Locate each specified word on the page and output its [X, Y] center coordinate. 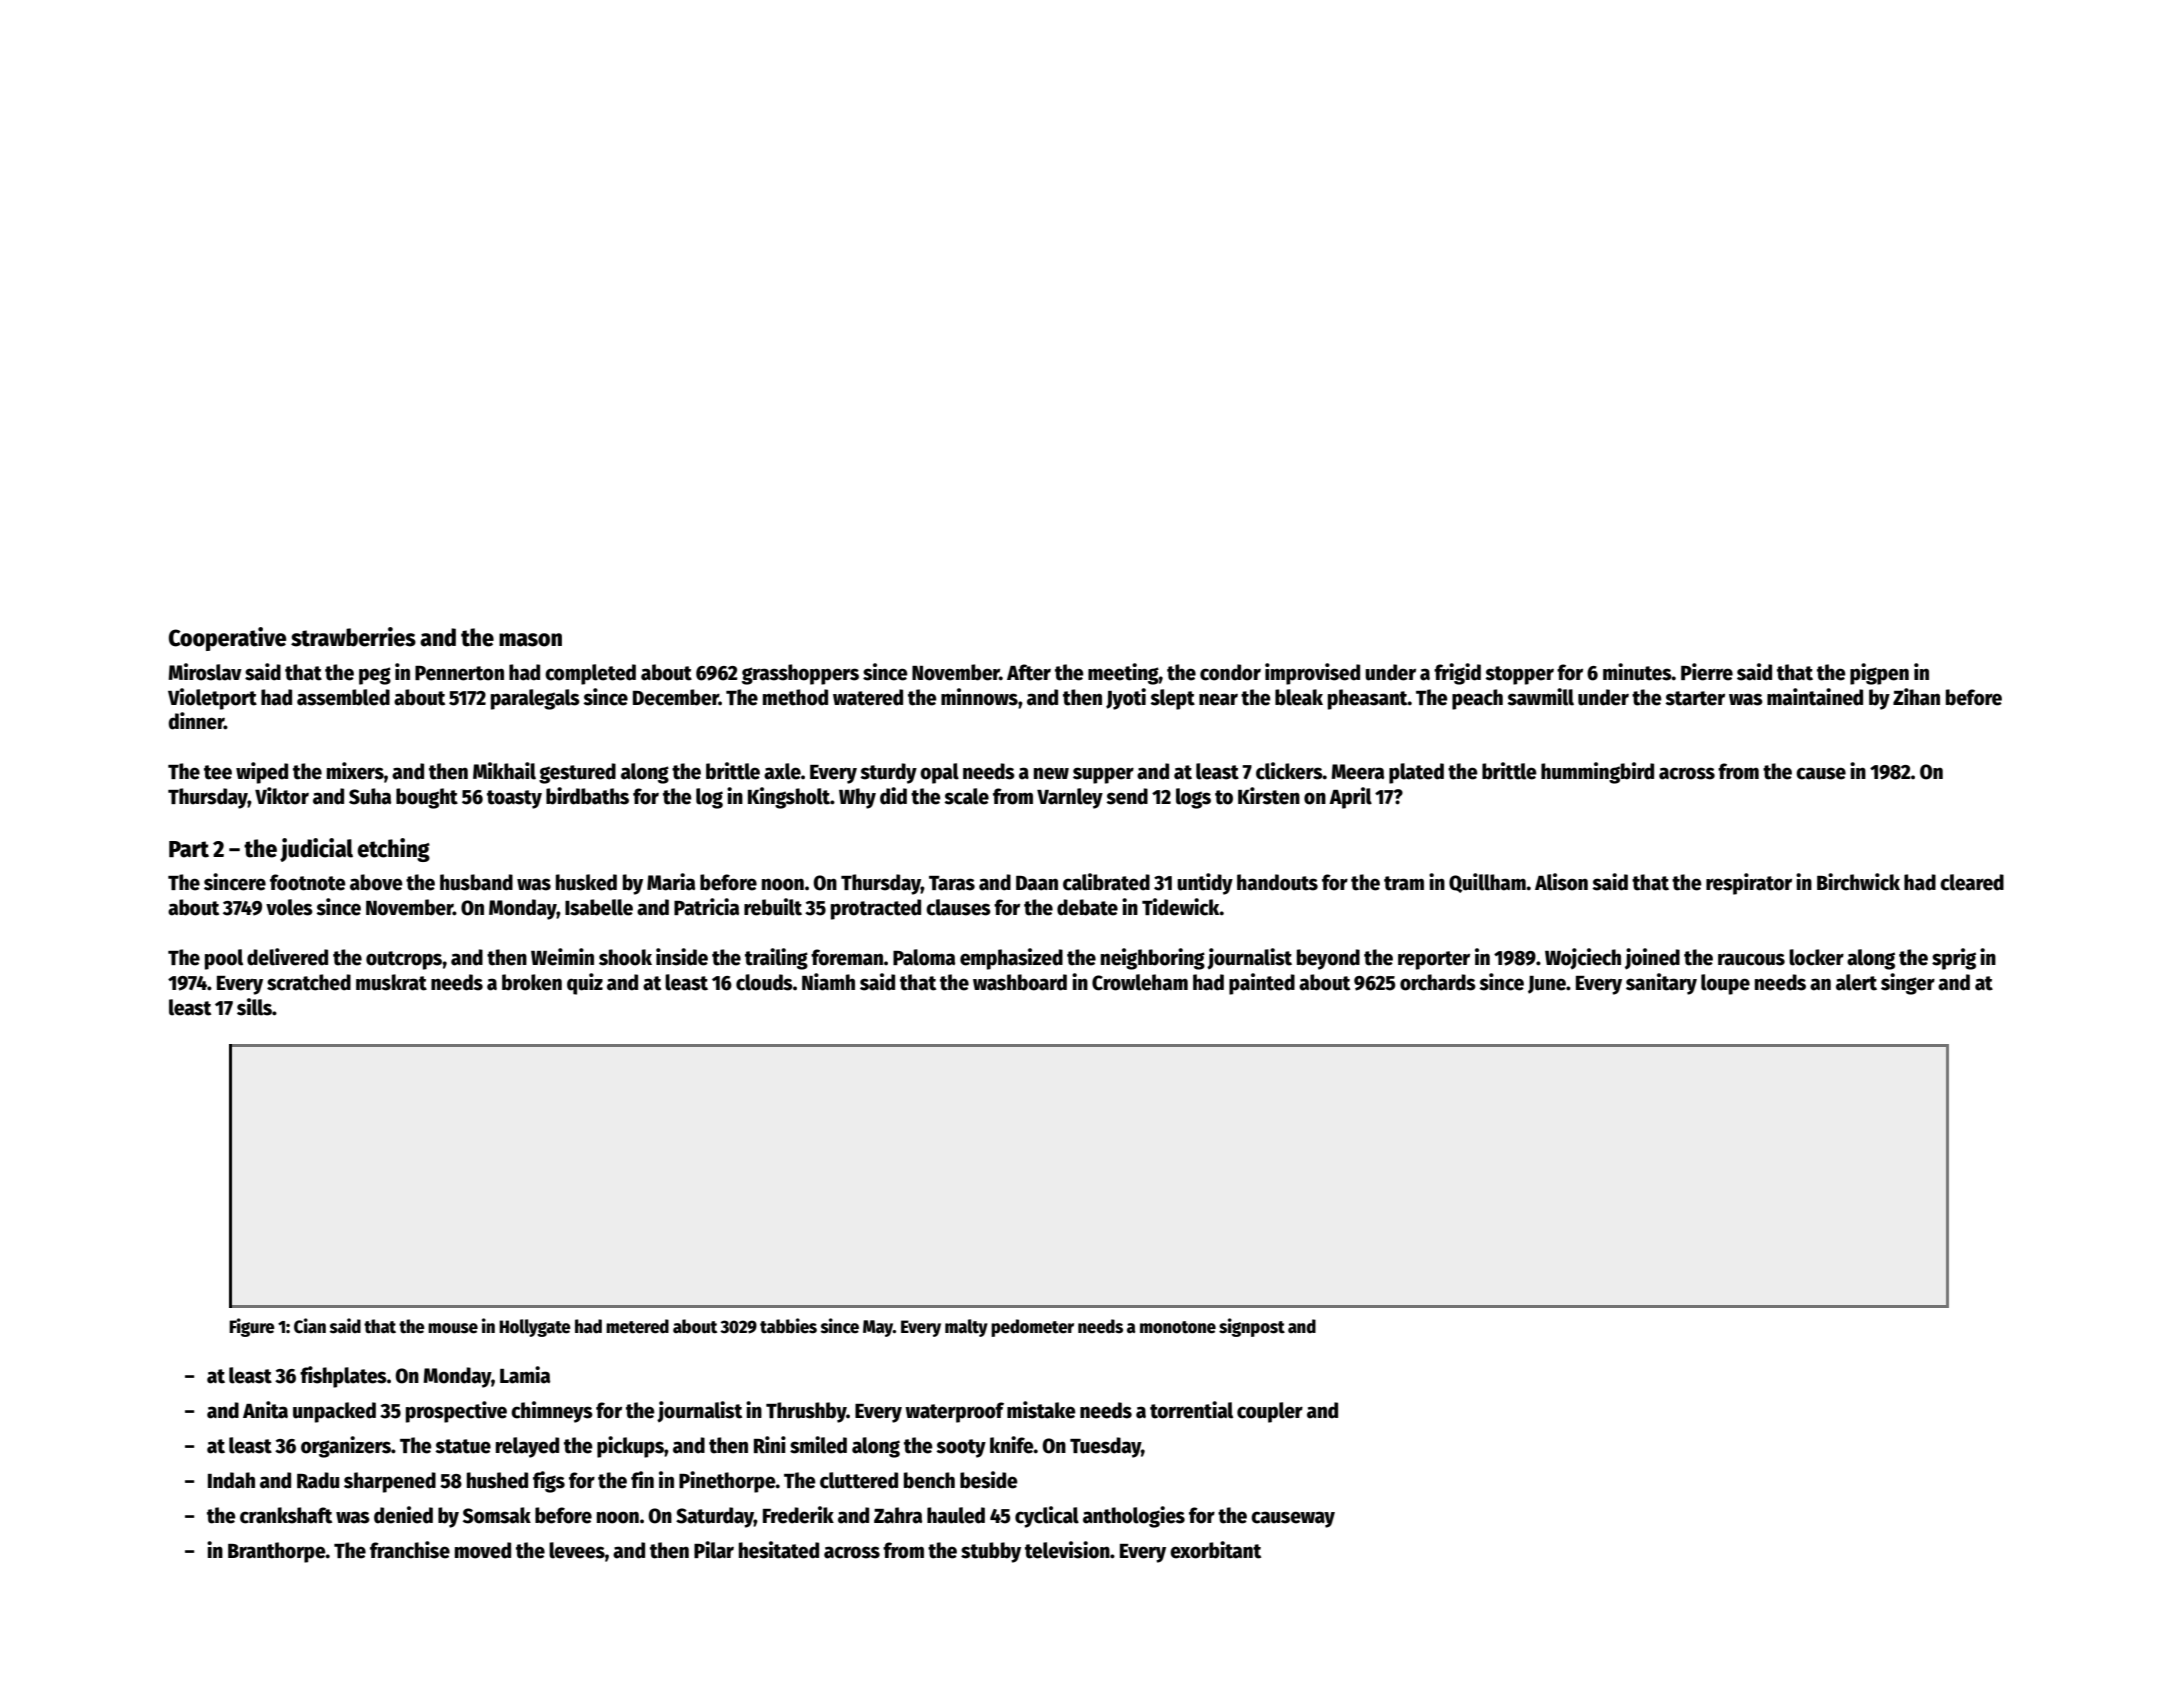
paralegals [535, 699]
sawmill [1540, 697]
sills [254, 1007]
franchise [410, 1550]
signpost [1252, 1327]
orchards [1438, 982]
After [1029, 672]
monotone [1178, 1327]
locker [1816, 957]
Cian [310, 1326]
